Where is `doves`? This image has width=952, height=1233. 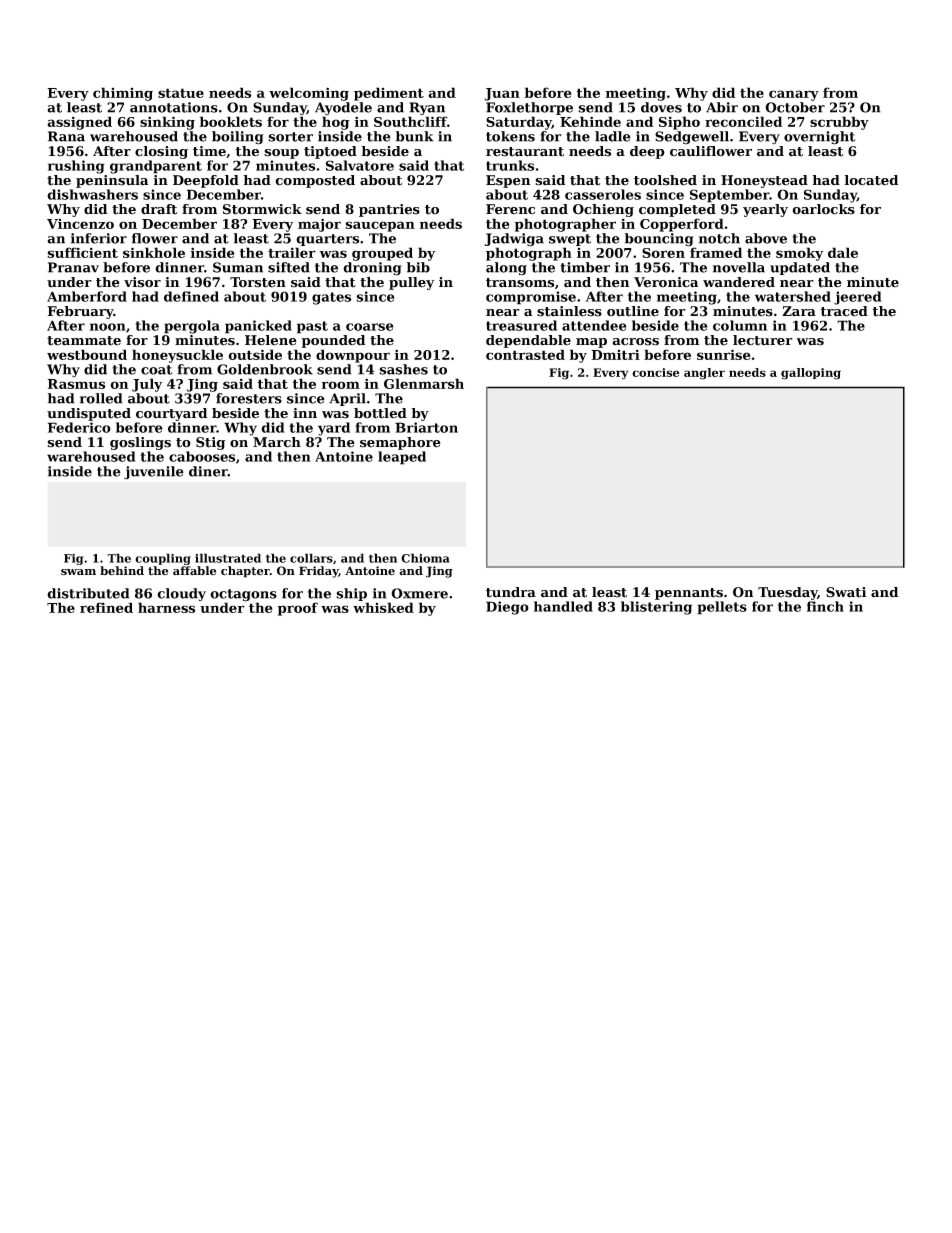 doves is located at coordinates (661, 107).
